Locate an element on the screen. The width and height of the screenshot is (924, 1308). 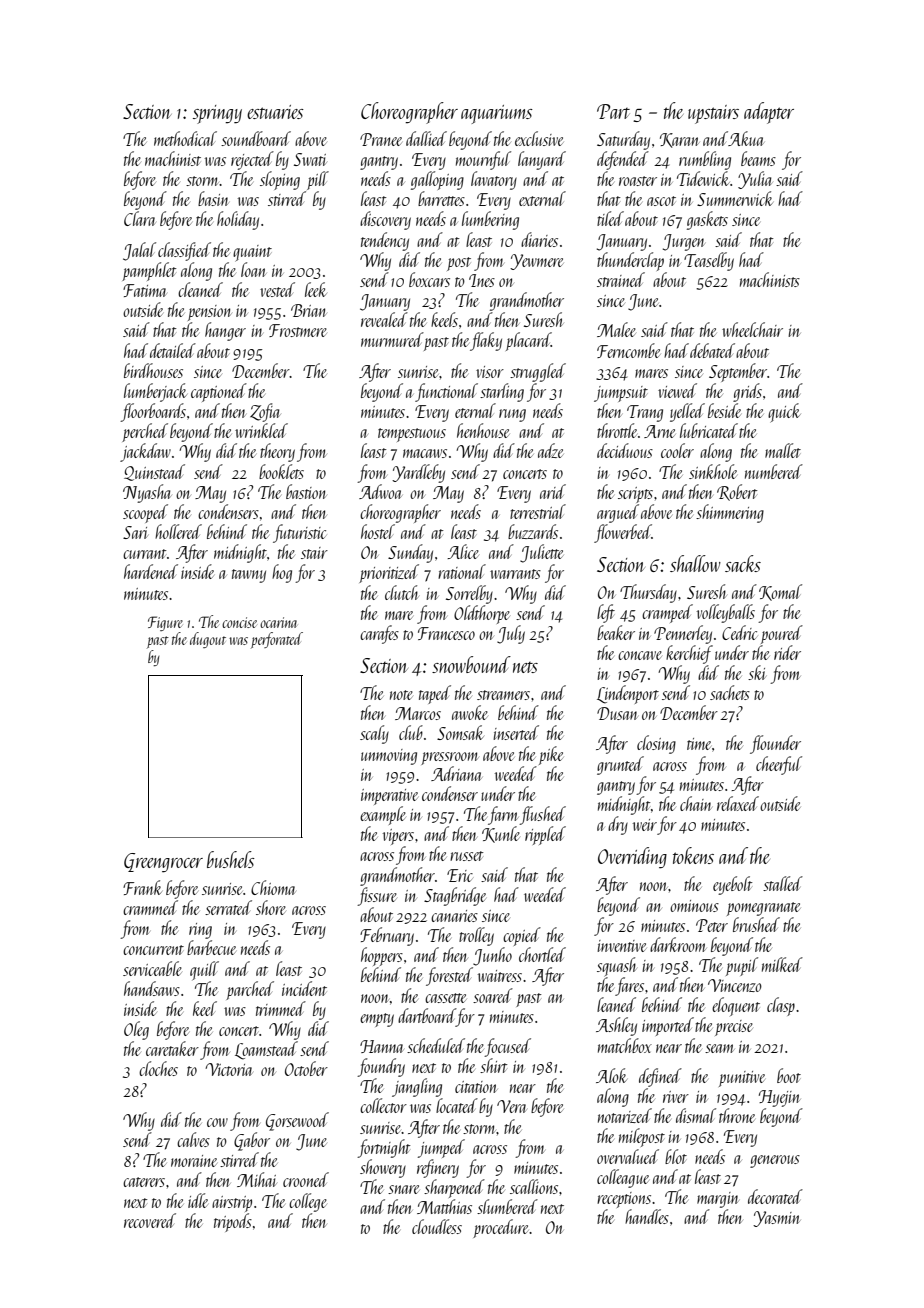
note is located at coordinates (401, 695).
